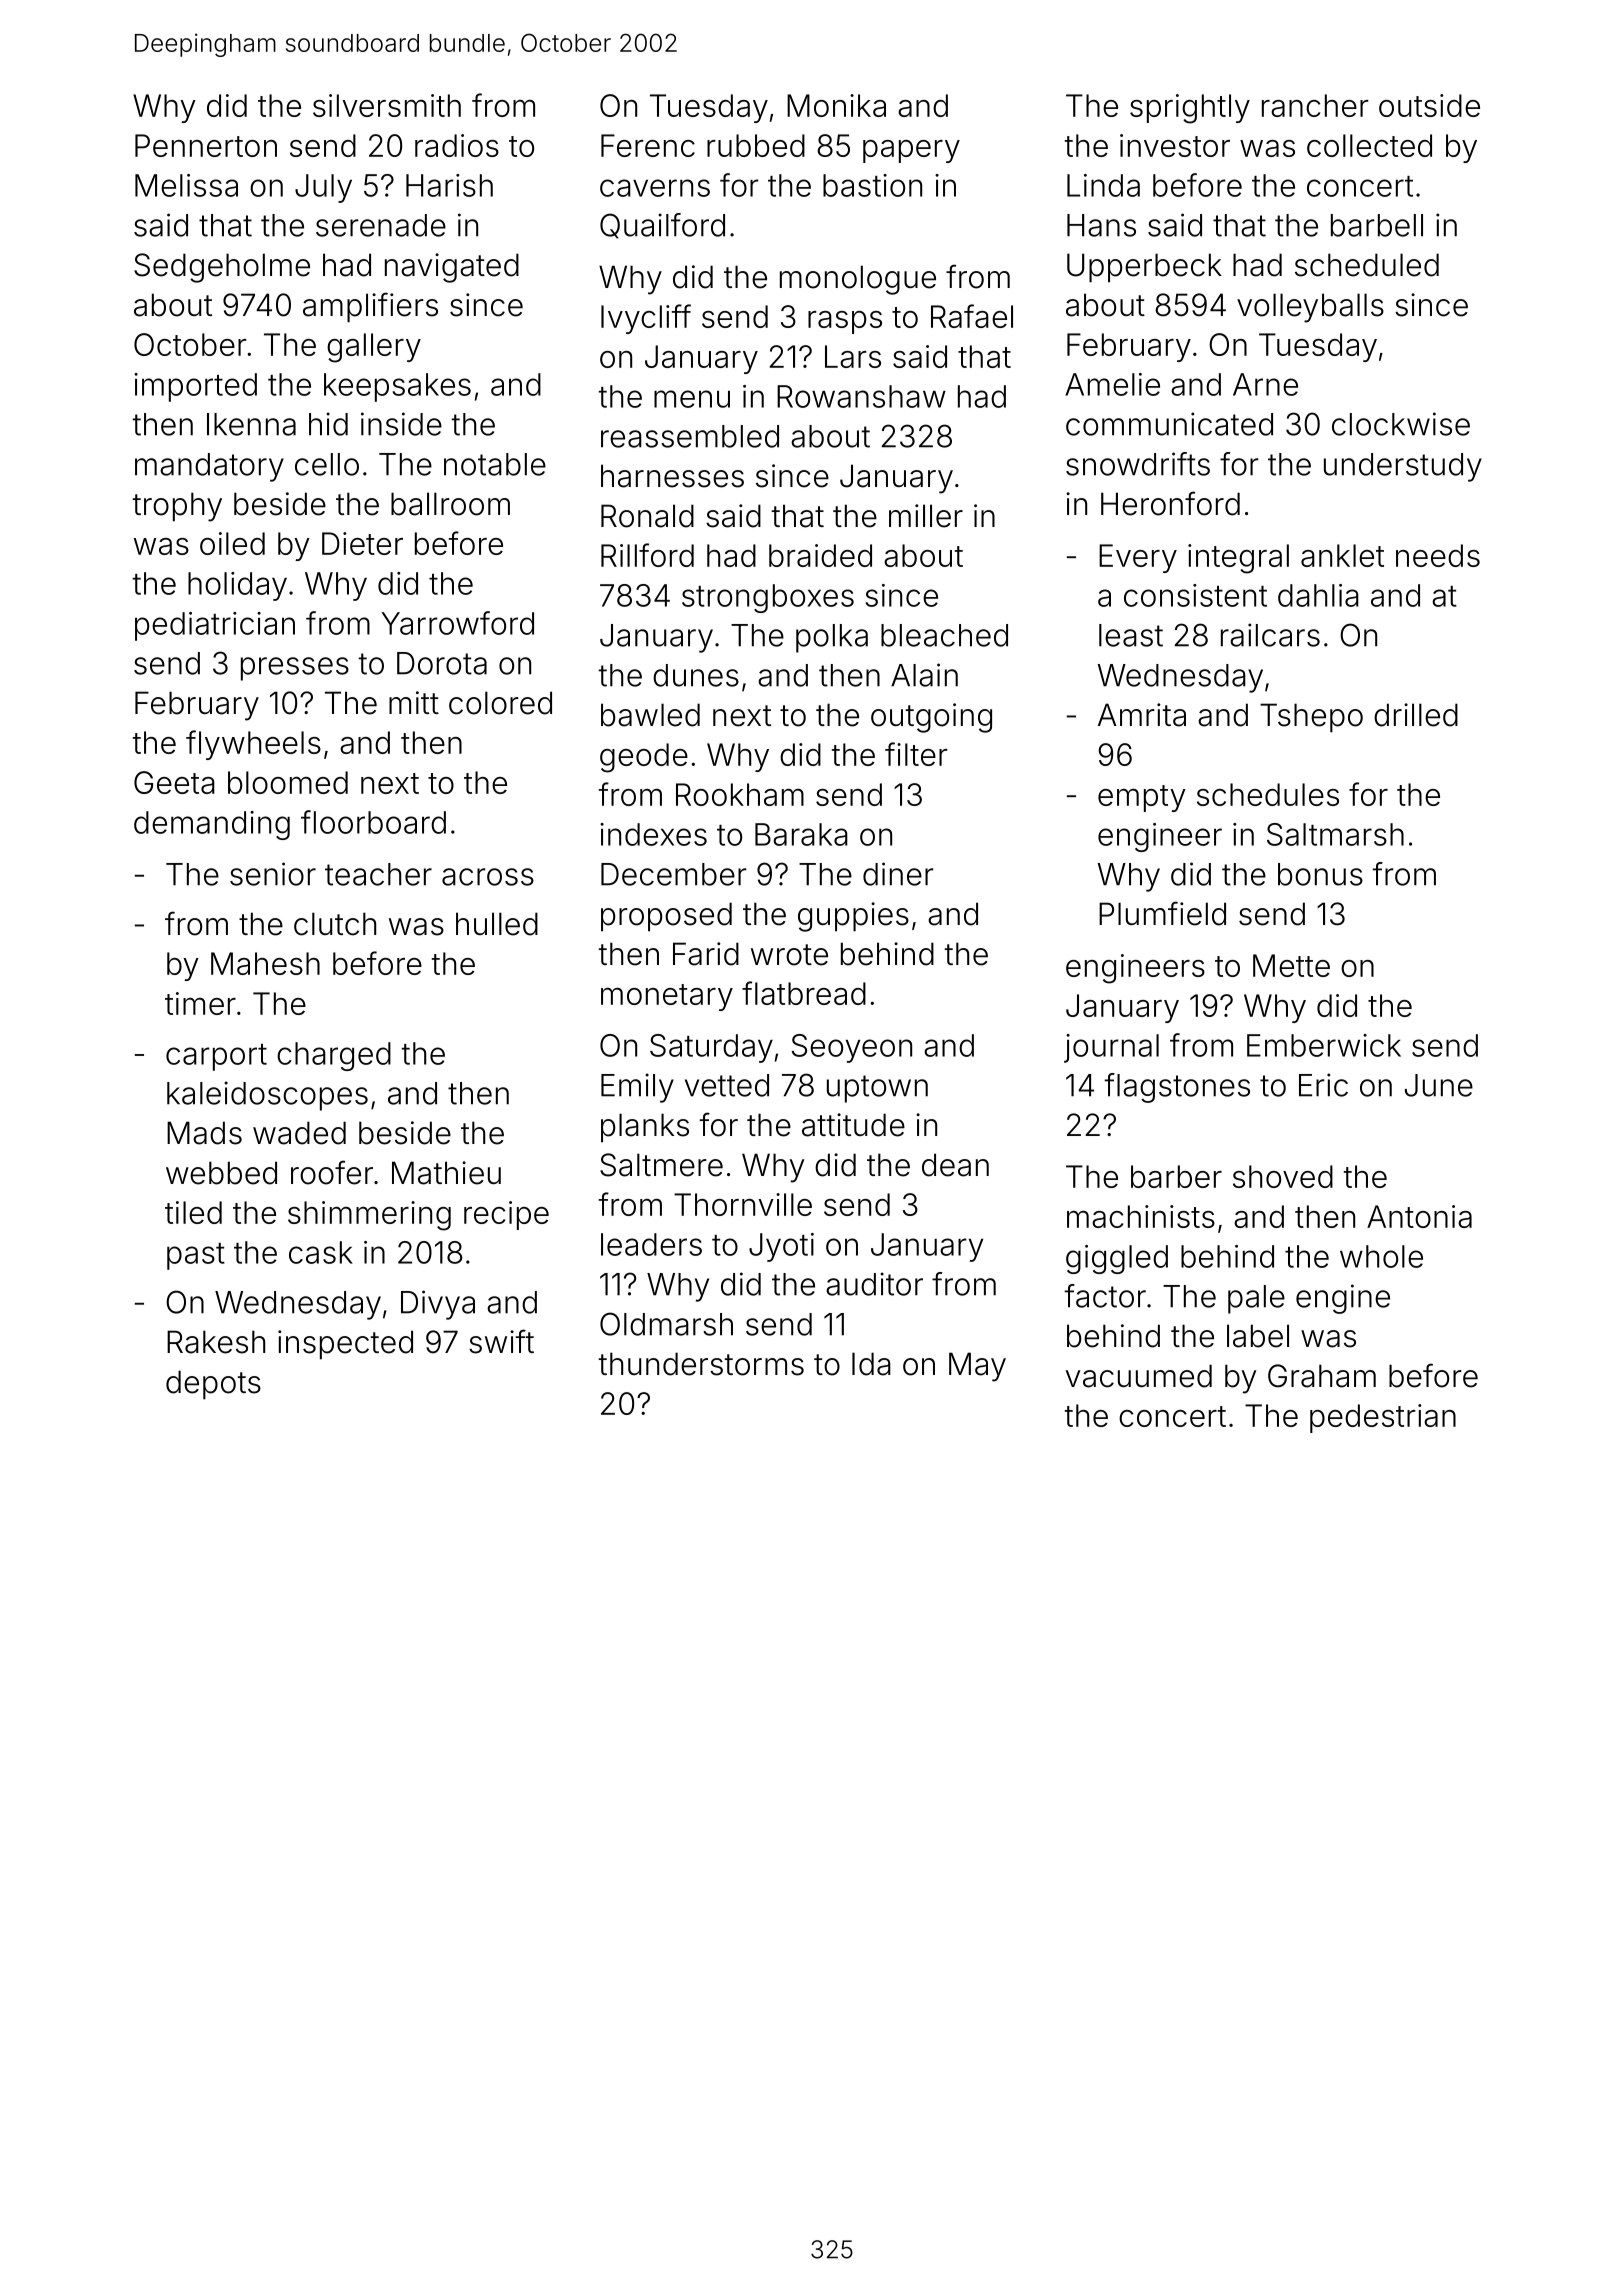  What do you see at coordinates (1310, 308) in the page?
I see `volleyballs` at bounding box center [1310, 308].
